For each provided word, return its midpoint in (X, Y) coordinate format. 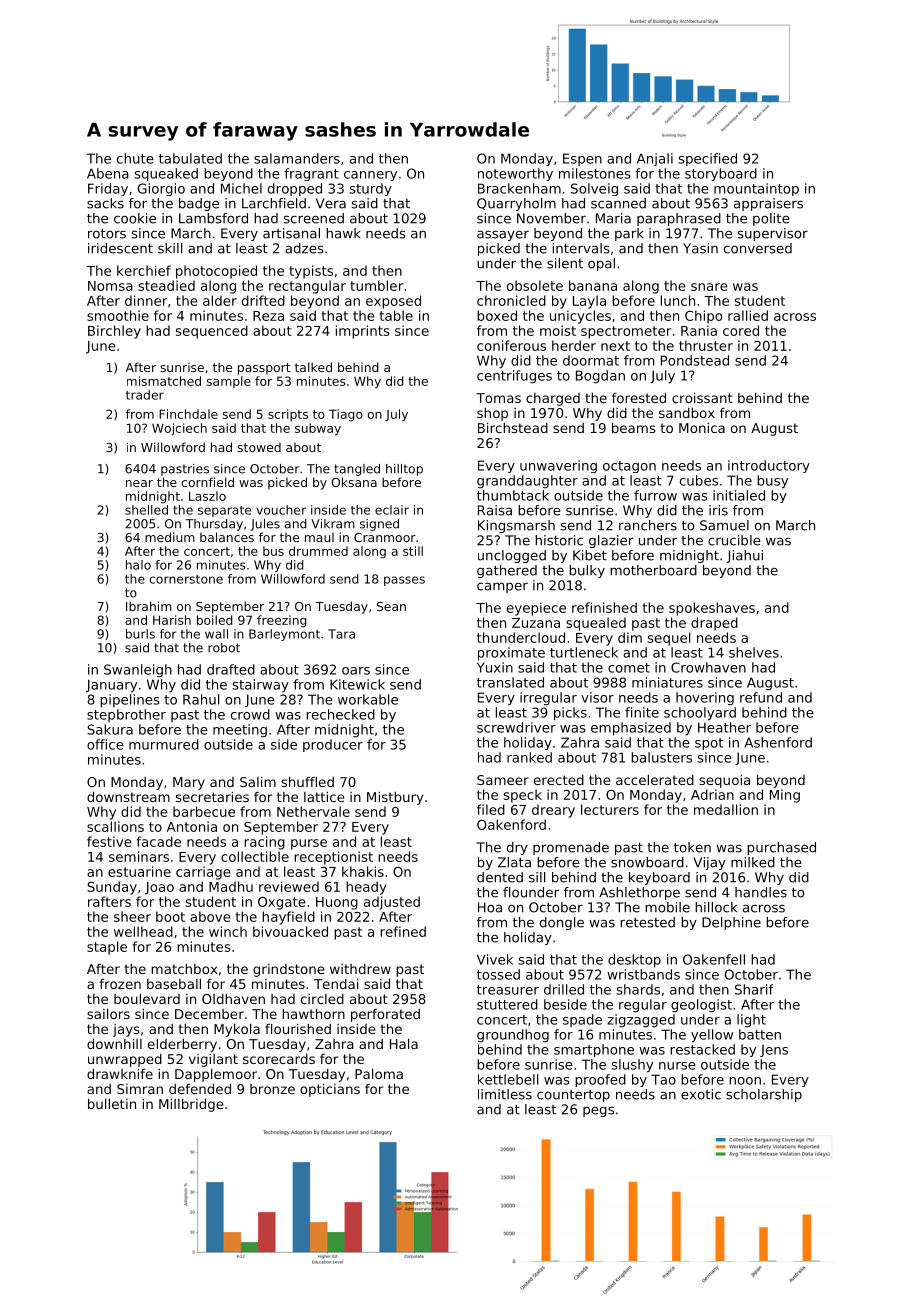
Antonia (192, 826)
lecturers (610, 809)
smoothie (118, 315)
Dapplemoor (216, 1075)
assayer (503, 235)
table (396, 315)
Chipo (703, 317)
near (139, 483)
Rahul (201, 699)
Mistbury (395, 798)
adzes (304, 248)
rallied (748, 315)
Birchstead (513, 428)
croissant (702, 398)
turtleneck (584, 652)
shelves (754, 652)
